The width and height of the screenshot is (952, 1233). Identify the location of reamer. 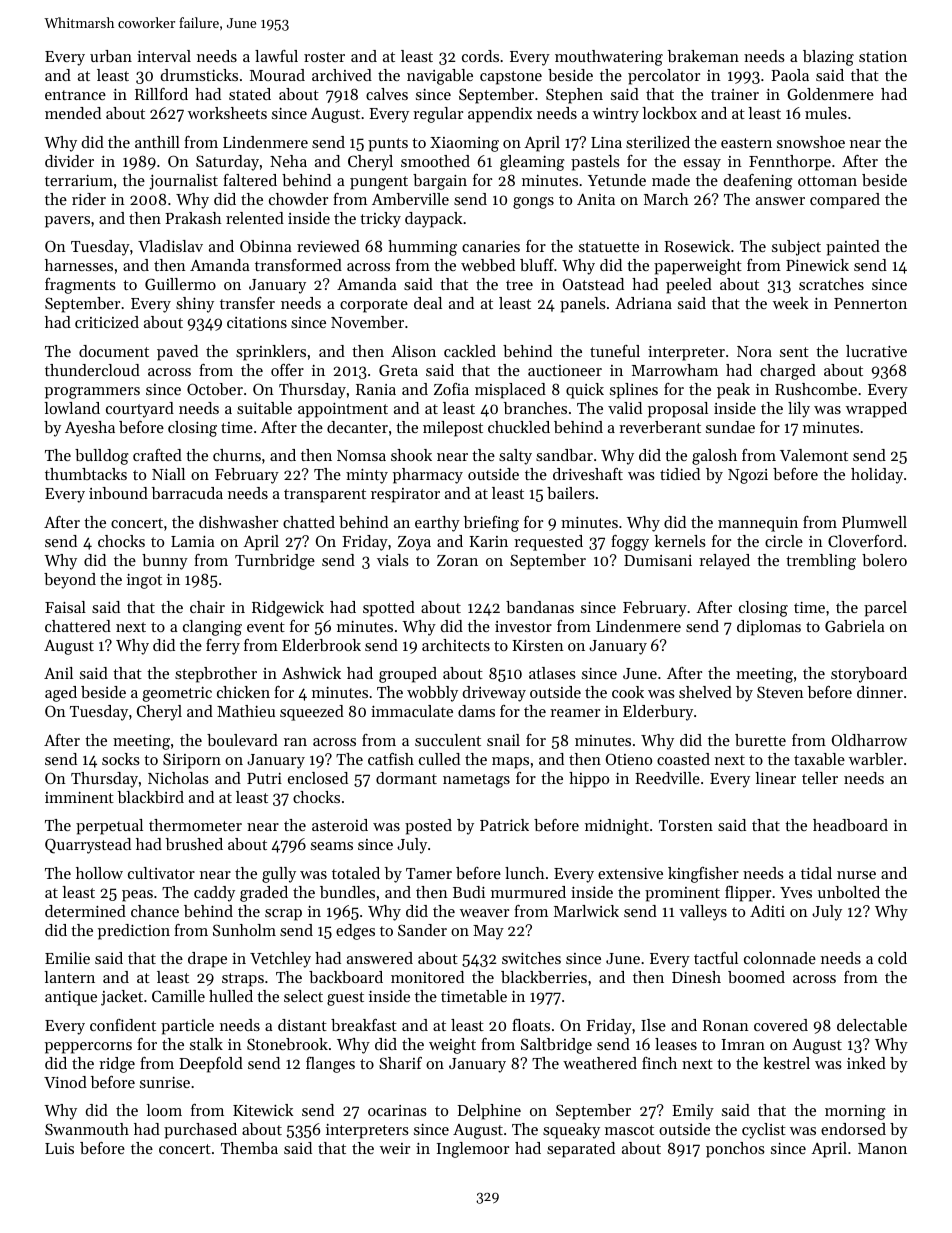
(575, 713).
